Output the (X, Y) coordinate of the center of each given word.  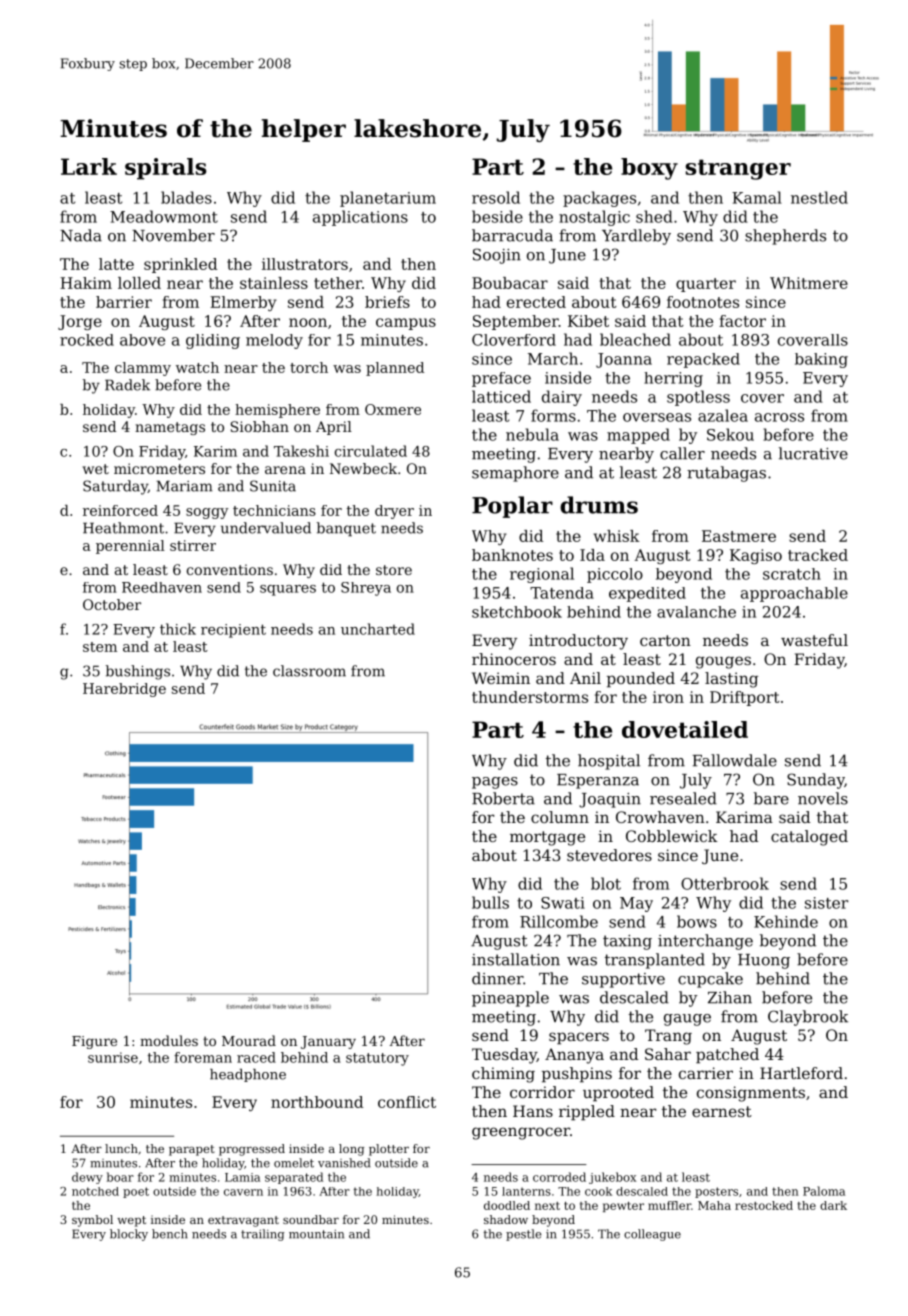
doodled (507, 1205)
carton (665, 640)
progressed (252, 1150)
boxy (649, 169)
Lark (89, 166)
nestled (819, 197)
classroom (309, 671)
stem (100, 647)
